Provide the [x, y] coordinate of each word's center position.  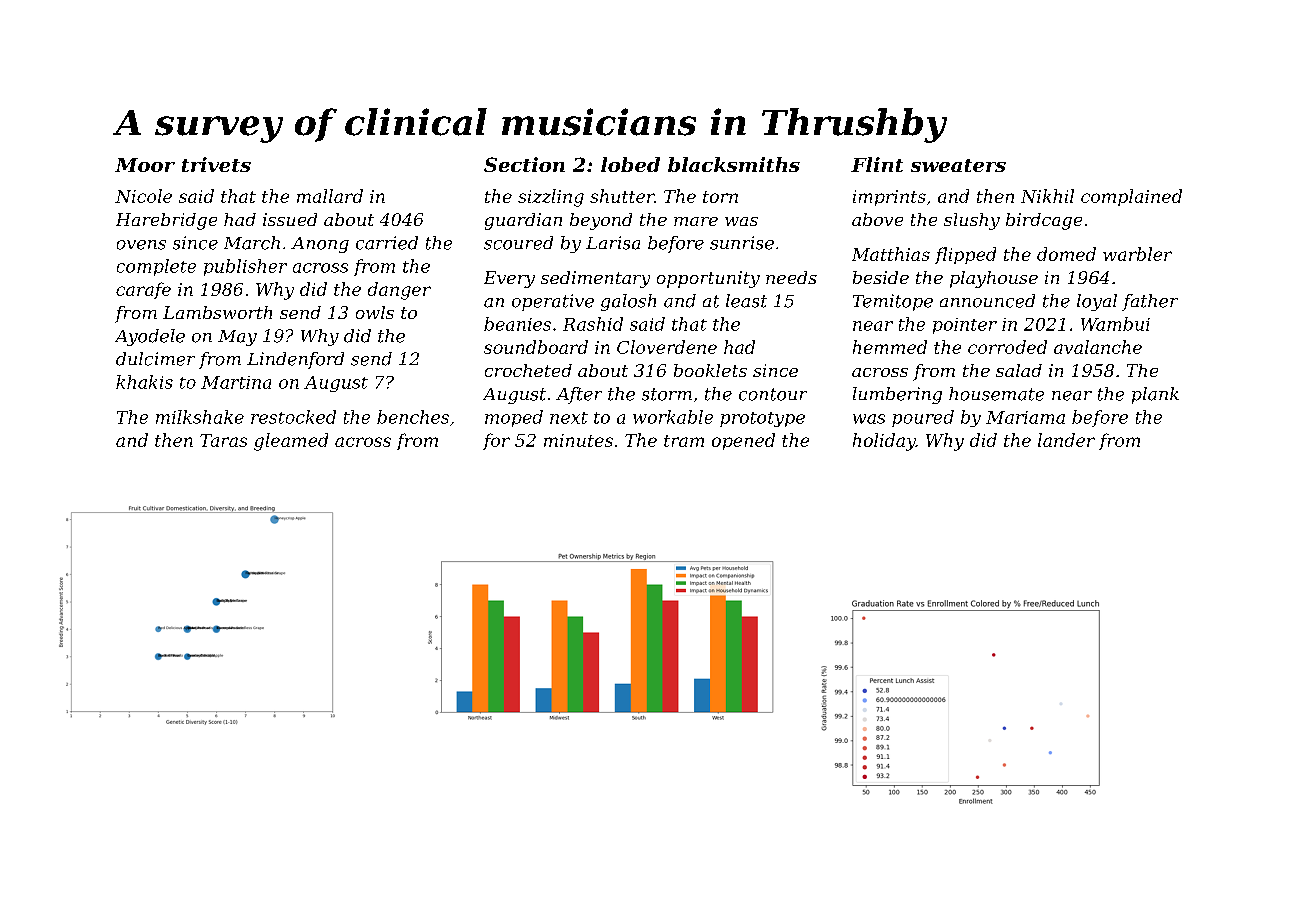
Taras [223, 440]
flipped [965, 255]
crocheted [528, 370]
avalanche [1098, 347]
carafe [143, 290]
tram [684, 441]
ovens [141, 245]
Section [524, 164]
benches [413, 417]
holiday [884, 442]
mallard [330, 196]
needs [791, 277]
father [1150, 302]
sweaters [958, 165]
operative [553, 302]
